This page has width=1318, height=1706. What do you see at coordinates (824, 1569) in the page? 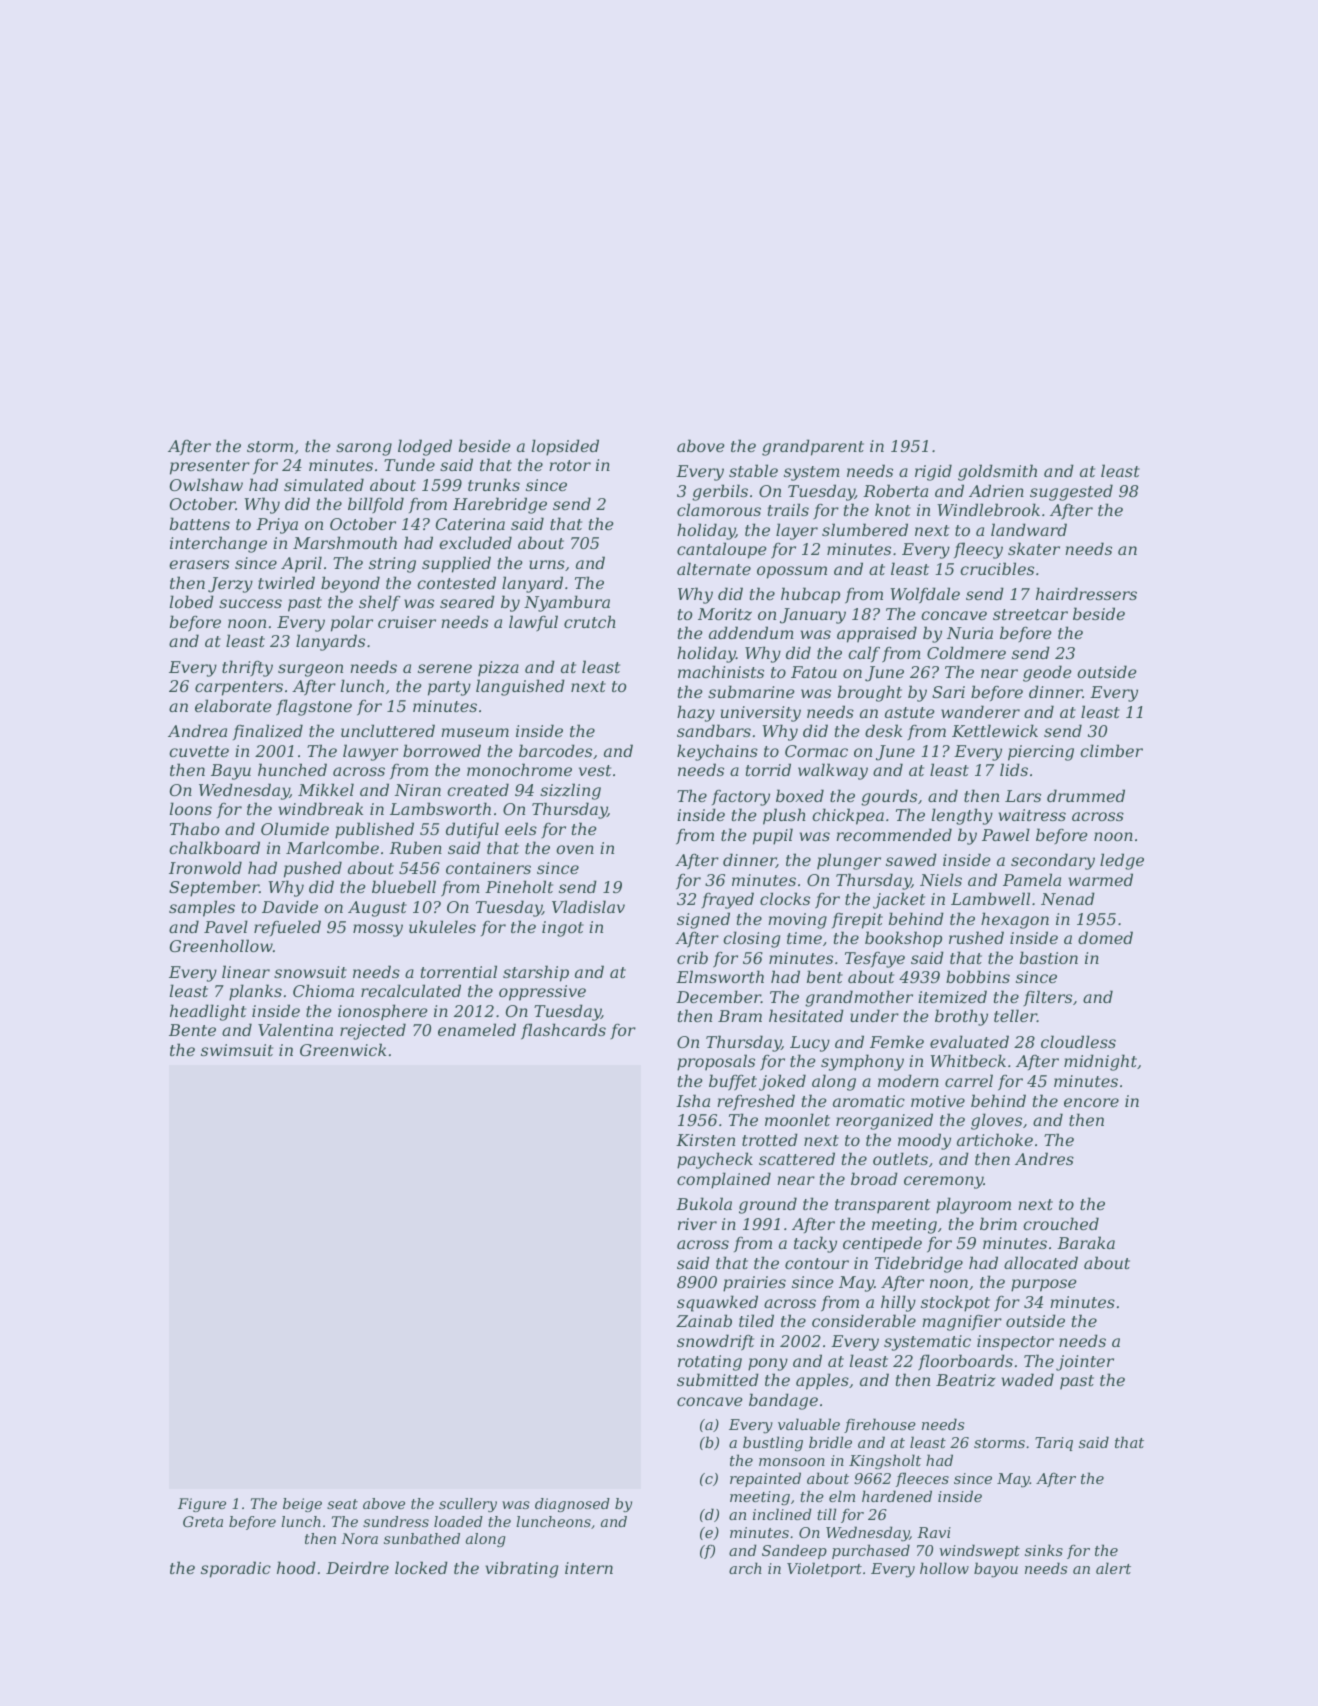
I see `Violetport` at bounding box center [824, 1569].
